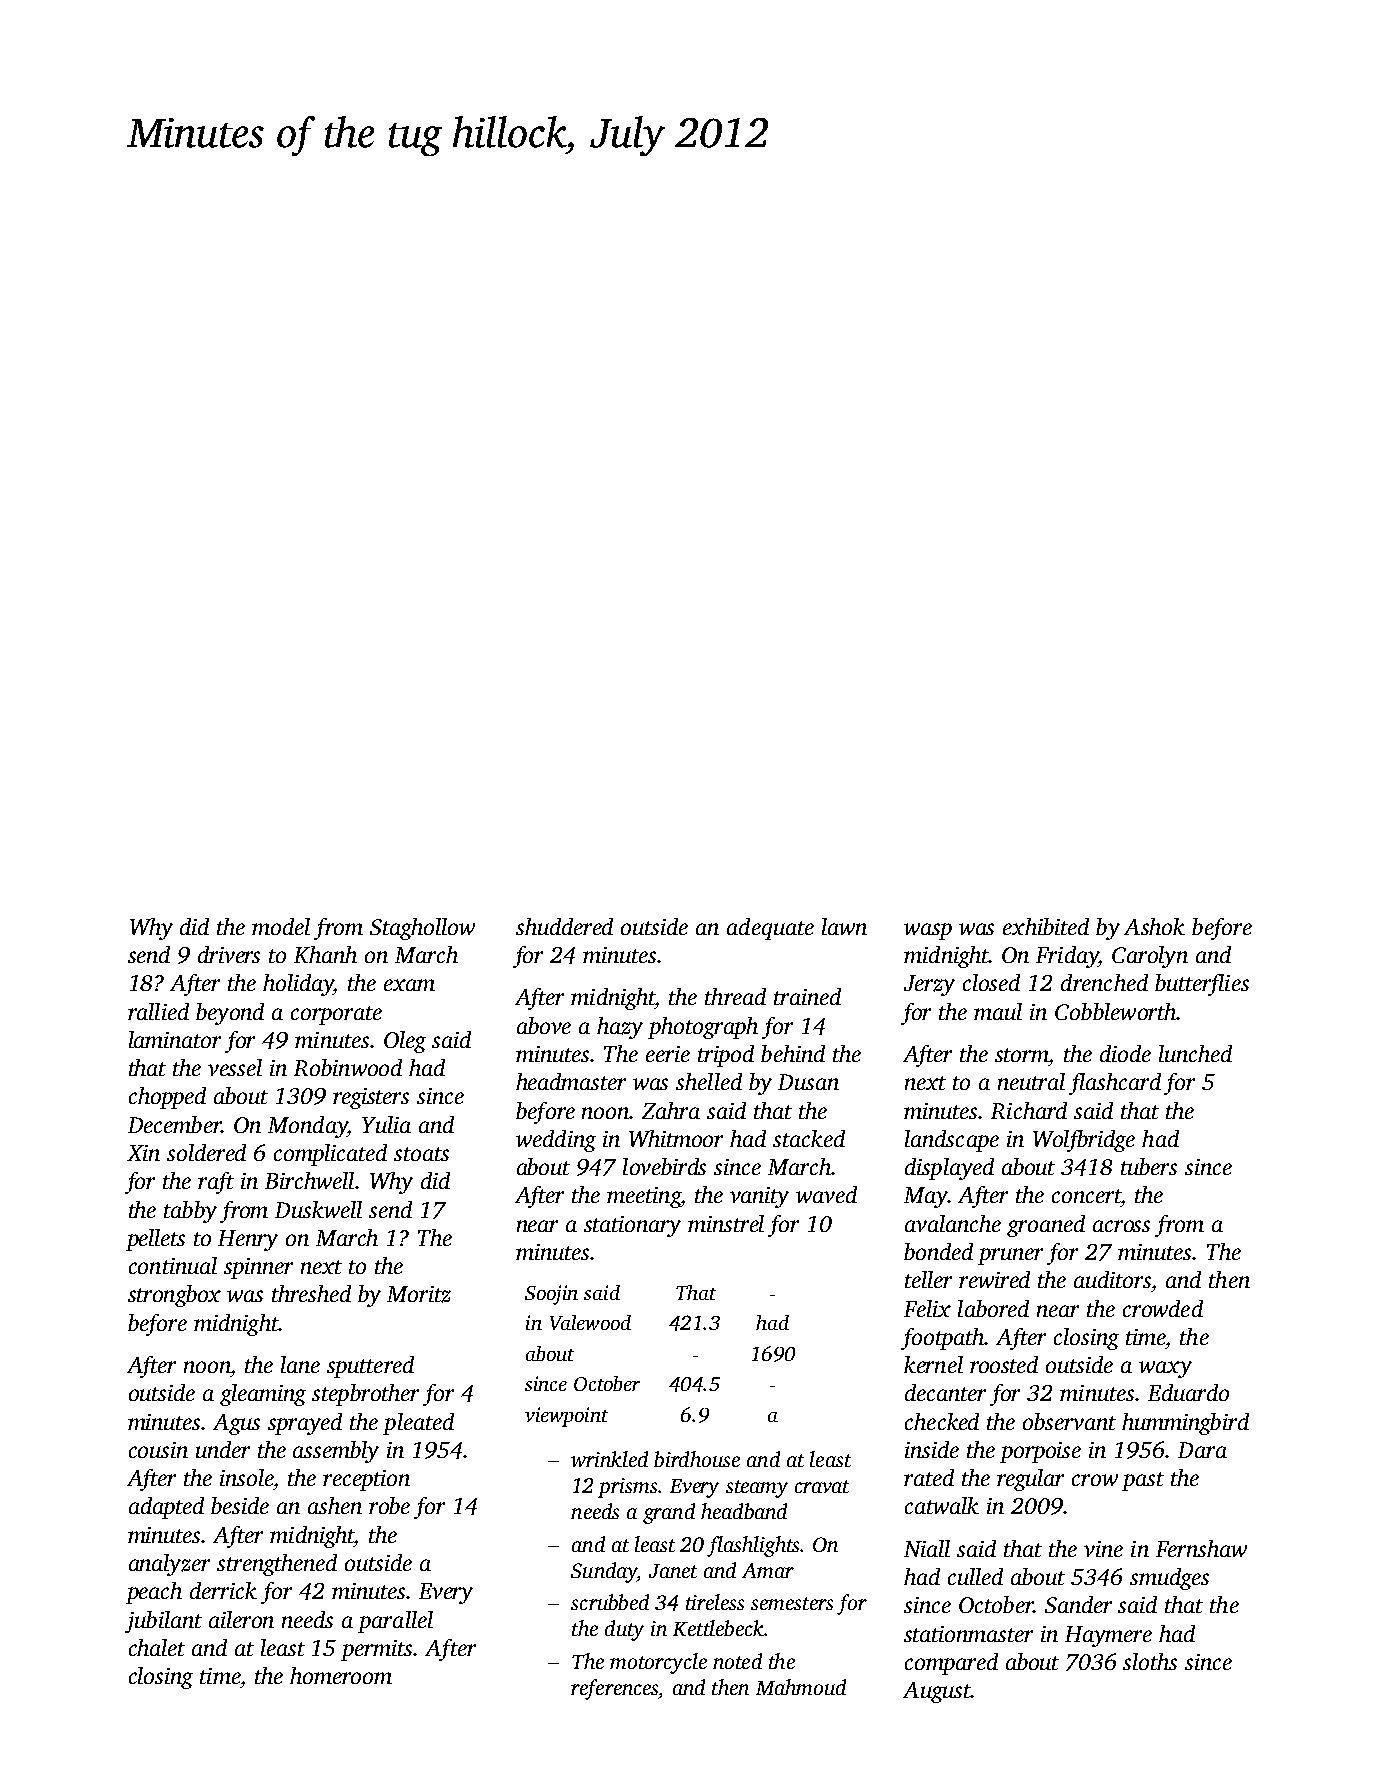 The height and width of the image is (1791, 1384). Describe the element at coordinates (341, 1675) in the image. I see `homeroom` at that location.
